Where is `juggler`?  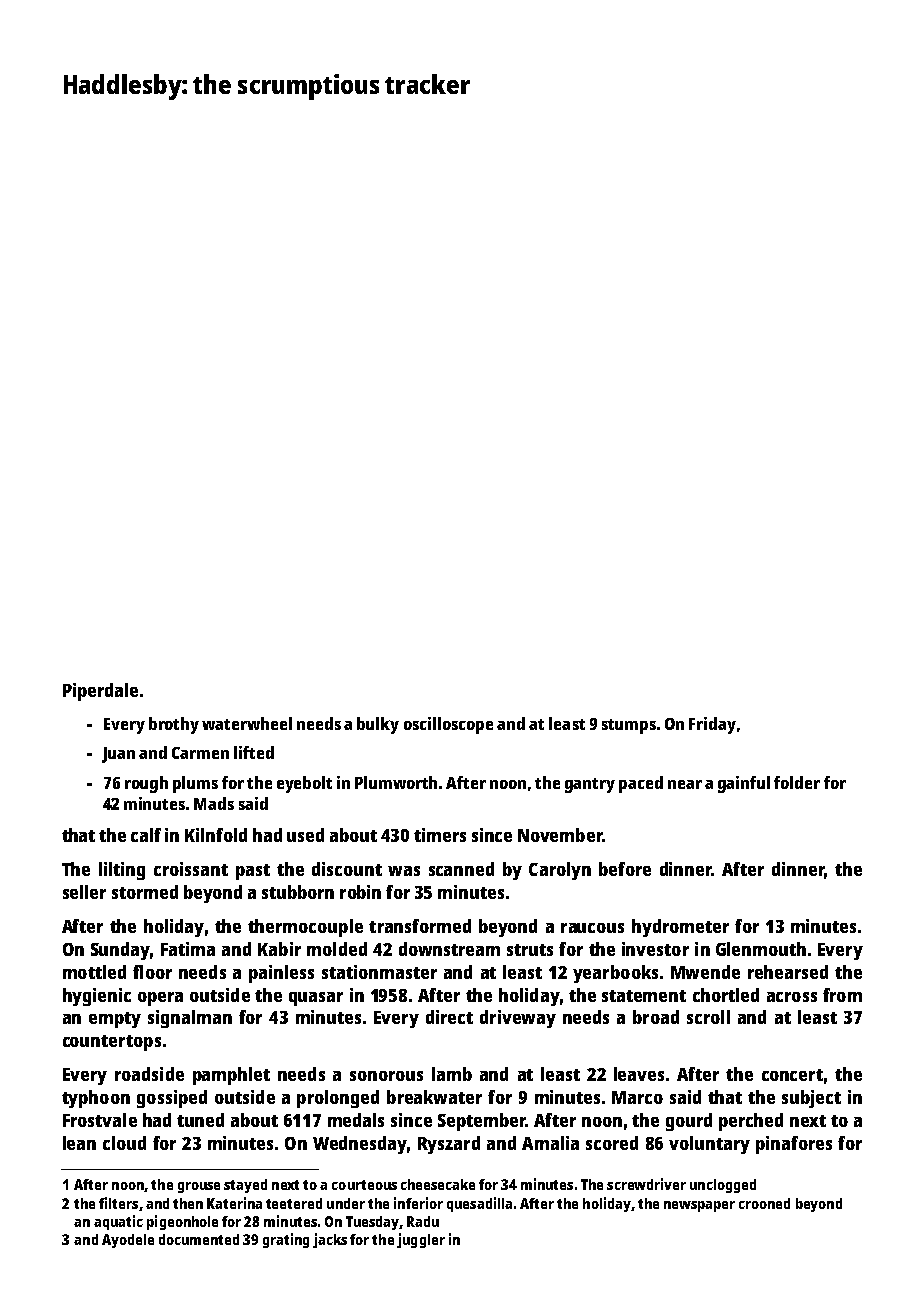
juggler is located at coordinates (421, 1240).
